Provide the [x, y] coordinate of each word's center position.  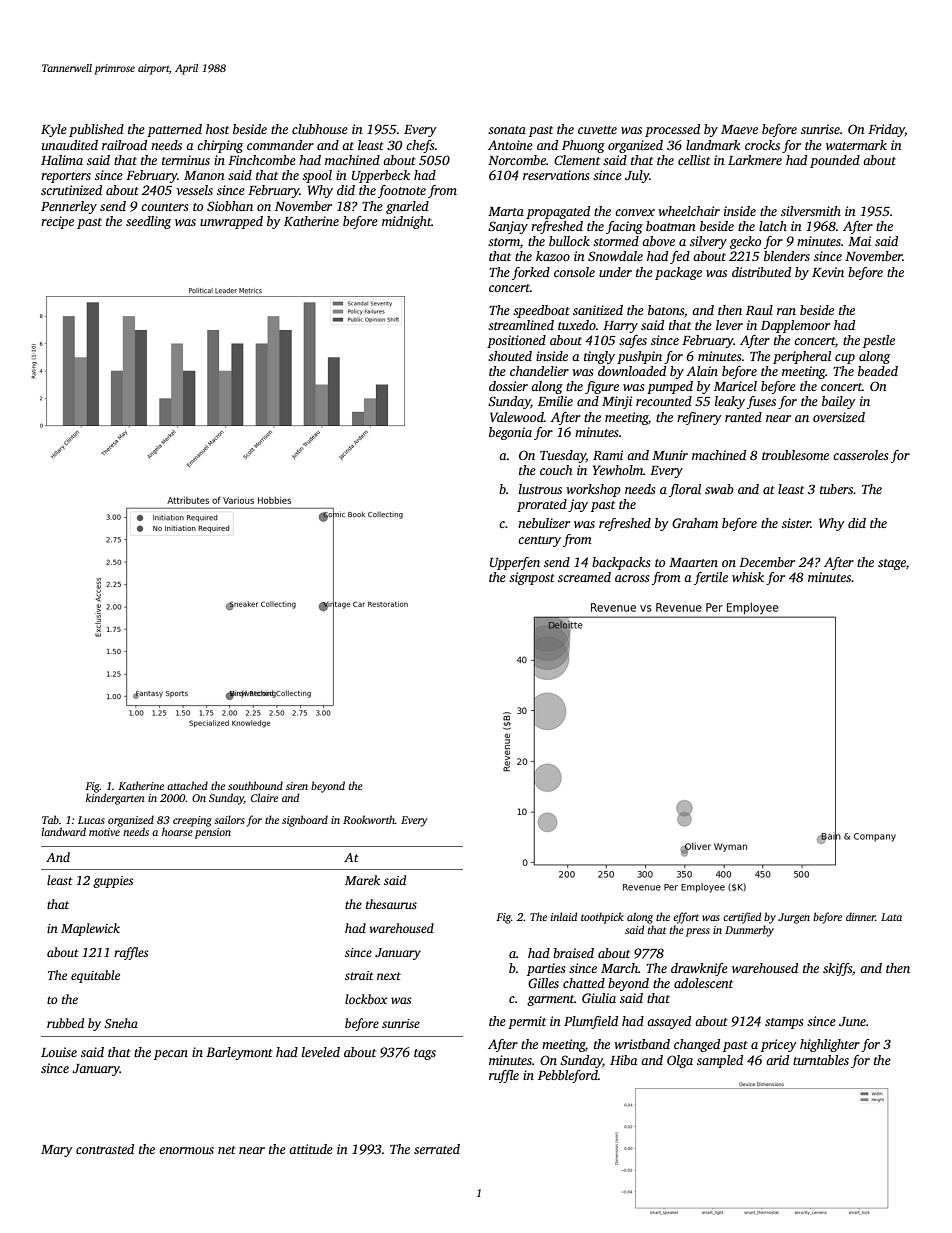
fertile [711, 578]
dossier [508, 386]
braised [573, 953]
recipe [57, 222]
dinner [861, 916]
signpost [532, 578]
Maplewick [90, 929]
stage [892, 564]
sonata [507, 130]
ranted [743, 417]
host [217, 129]
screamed [584, 577]
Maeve [739, 129]
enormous [186, 1150]
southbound [255, 785]
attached [187, 785]
